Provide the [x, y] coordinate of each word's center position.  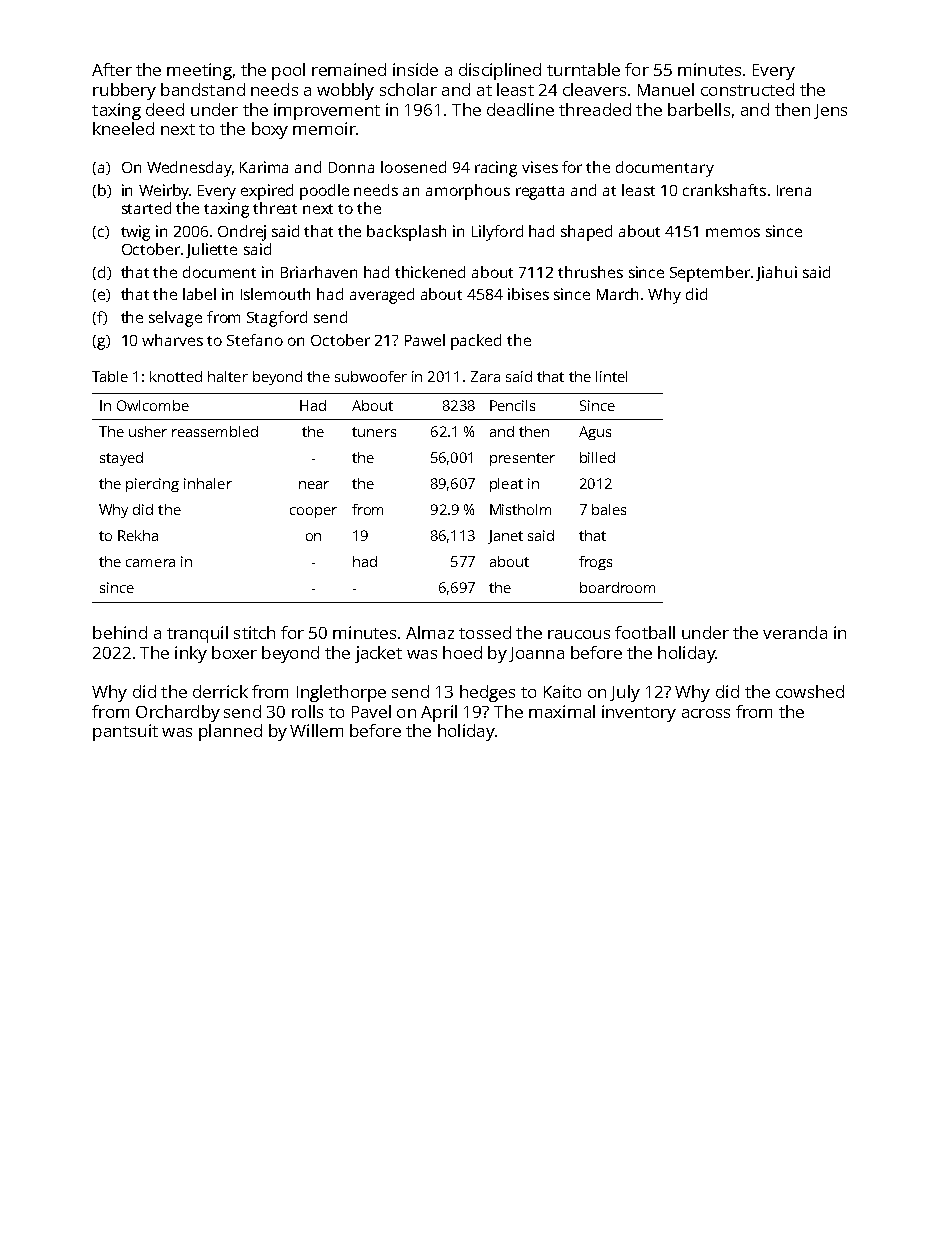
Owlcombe [153, 405]
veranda [795, 632]
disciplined [500, 71]
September [710, 274]
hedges [487, 693]
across [706, 713]
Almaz [430, 632]
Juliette [211, 250]
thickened [430, 272]
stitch [254, 632]
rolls [307, 711]
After [112, 69]
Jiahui [776, 273]
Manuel [666, 89]
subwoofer [371, 376]
